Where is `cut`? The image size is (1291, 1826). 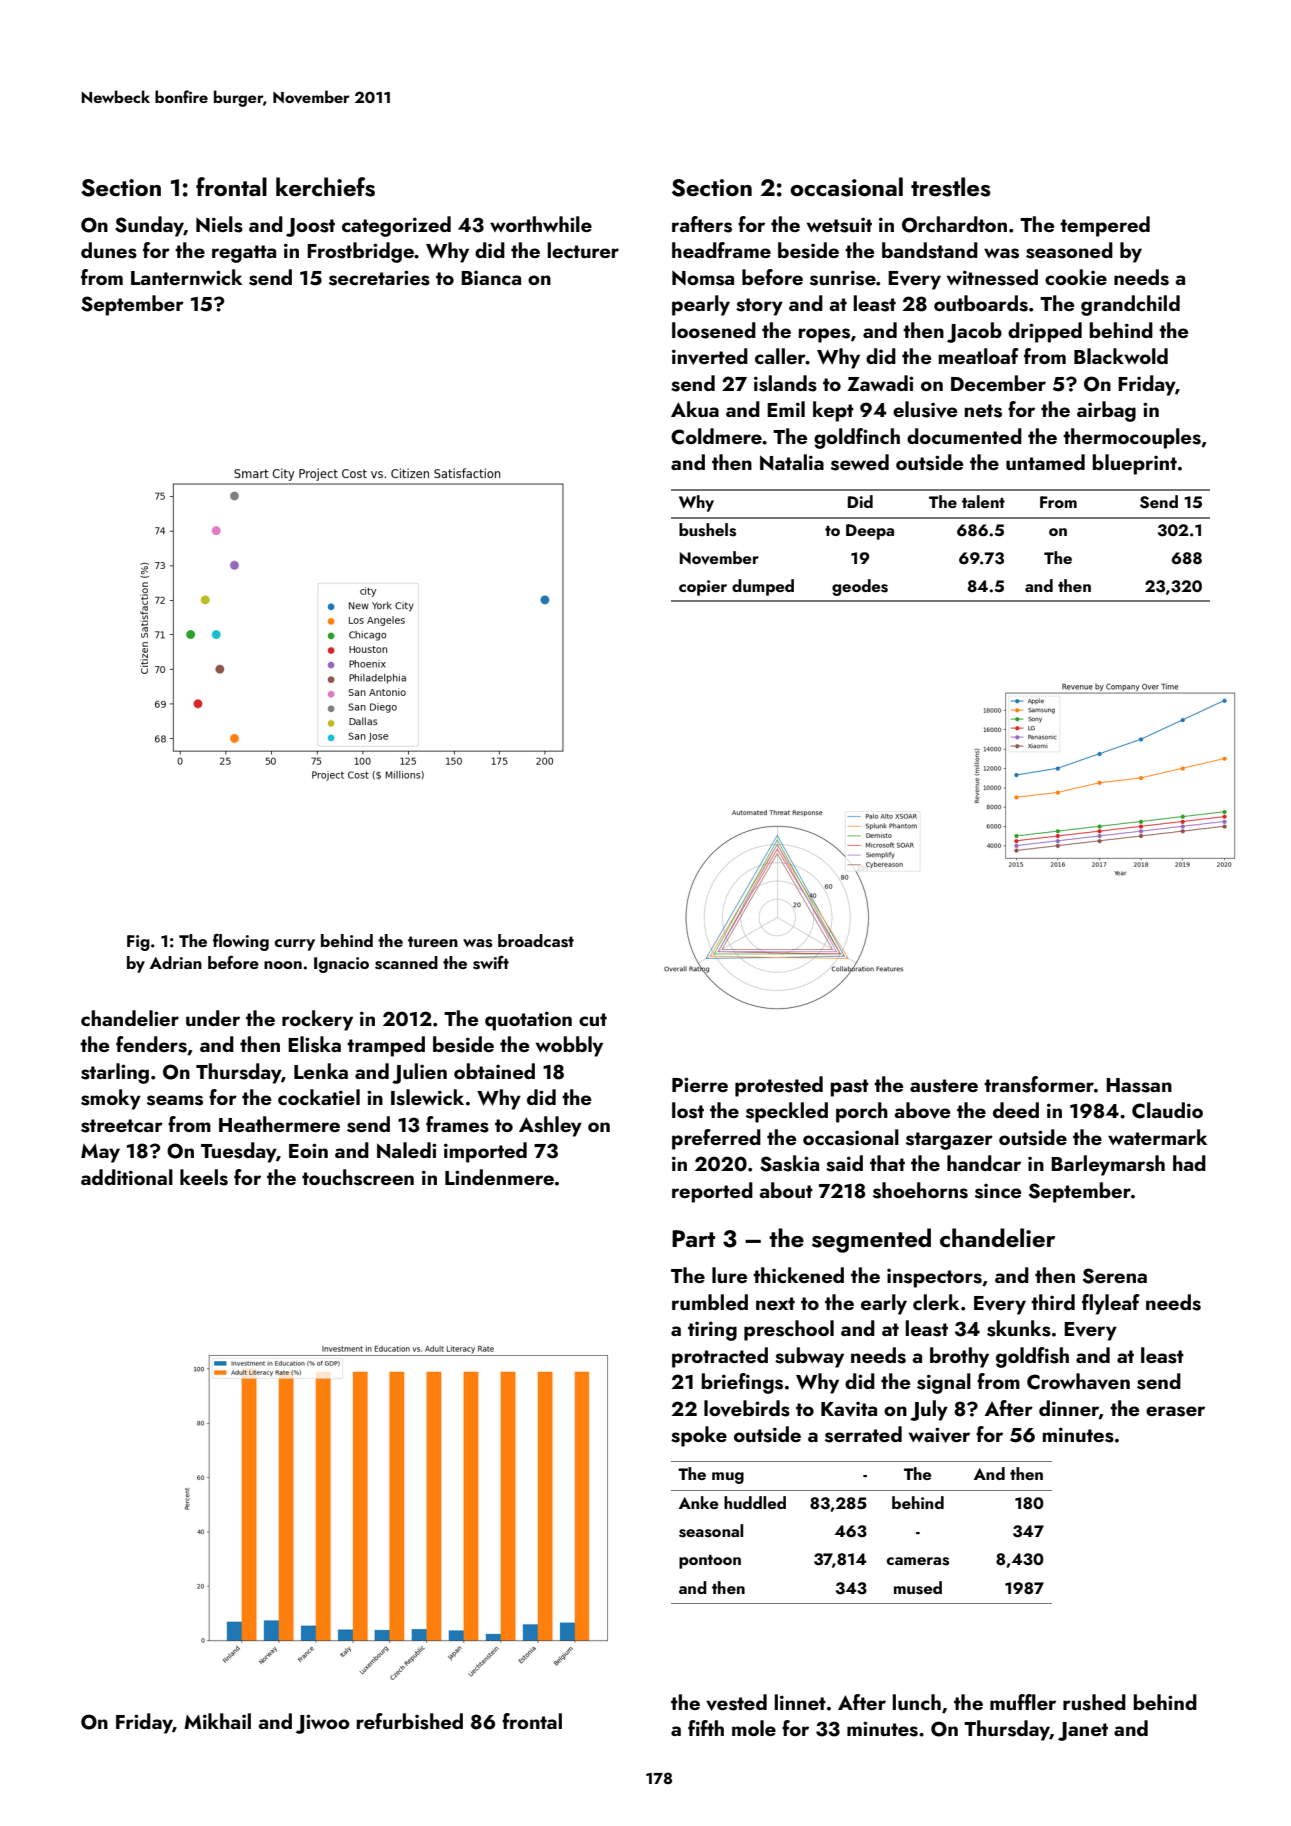 cut is located at coordinates (593, 1019).
